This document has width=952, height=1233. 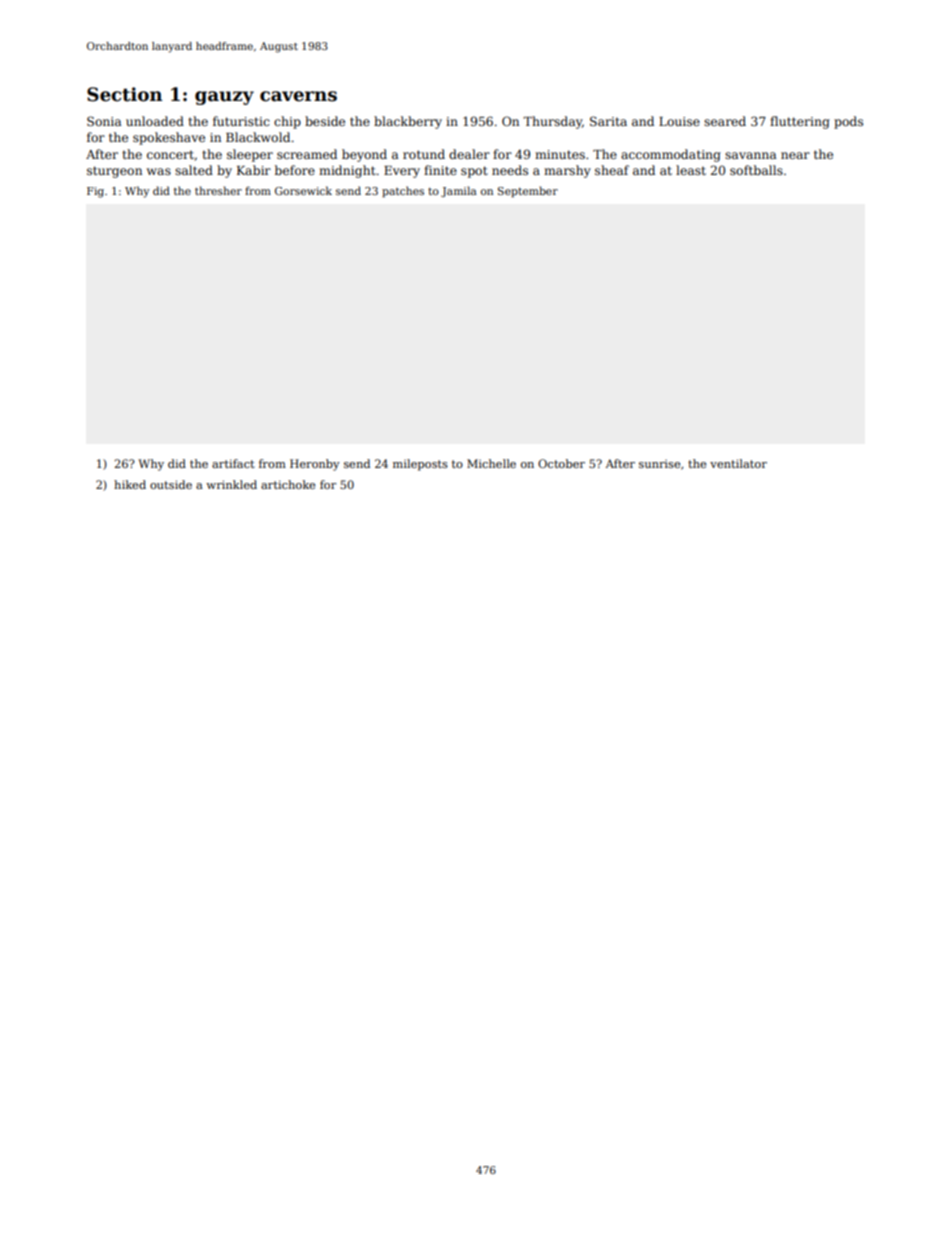 I want to click on unloaded, so click(x=155, y=121).
